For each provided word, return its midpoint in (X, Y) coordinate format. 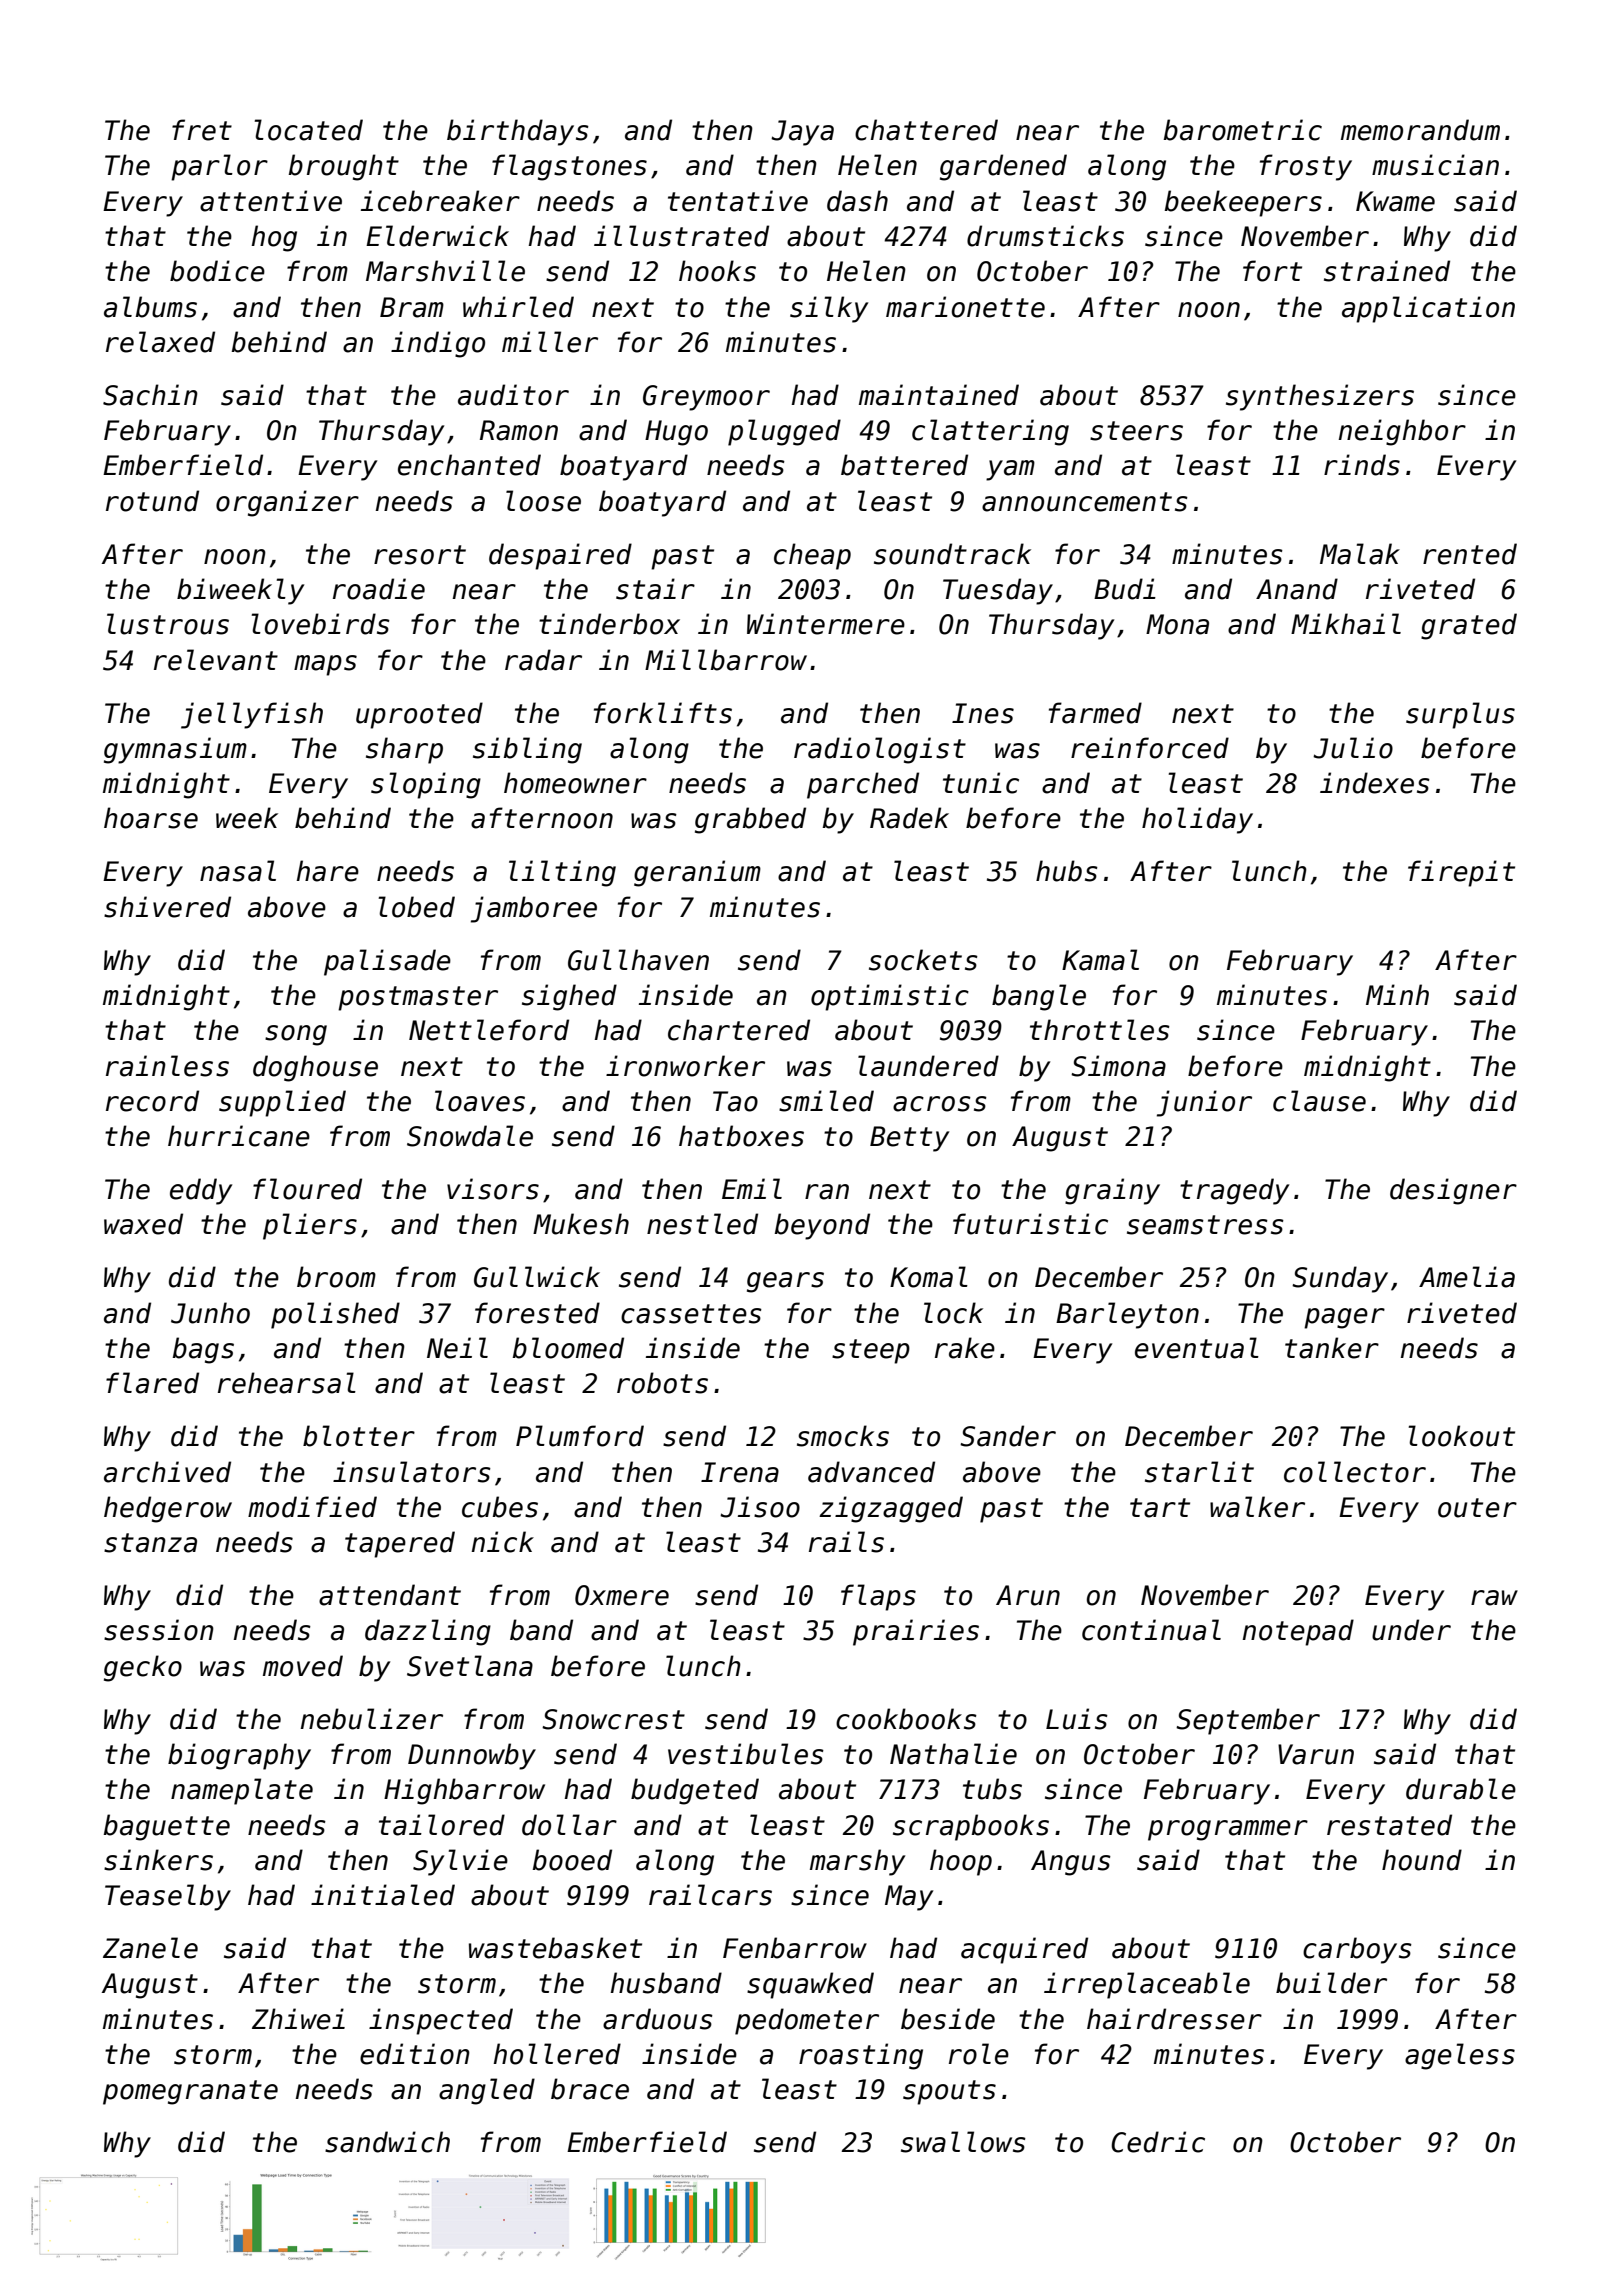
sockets (923, 960)
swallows (963, 2142)
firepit (1461, 873)
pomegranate (190, 2092)
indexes (1375, 783)
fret (202, 130)
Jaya (802, 133)
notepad (1298, 1632)
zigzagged (891, 1509)
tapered (400, 1544)
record (152, 1101)
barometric (1243, 130)
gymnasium (175, 750)
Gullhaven (638, 960)
